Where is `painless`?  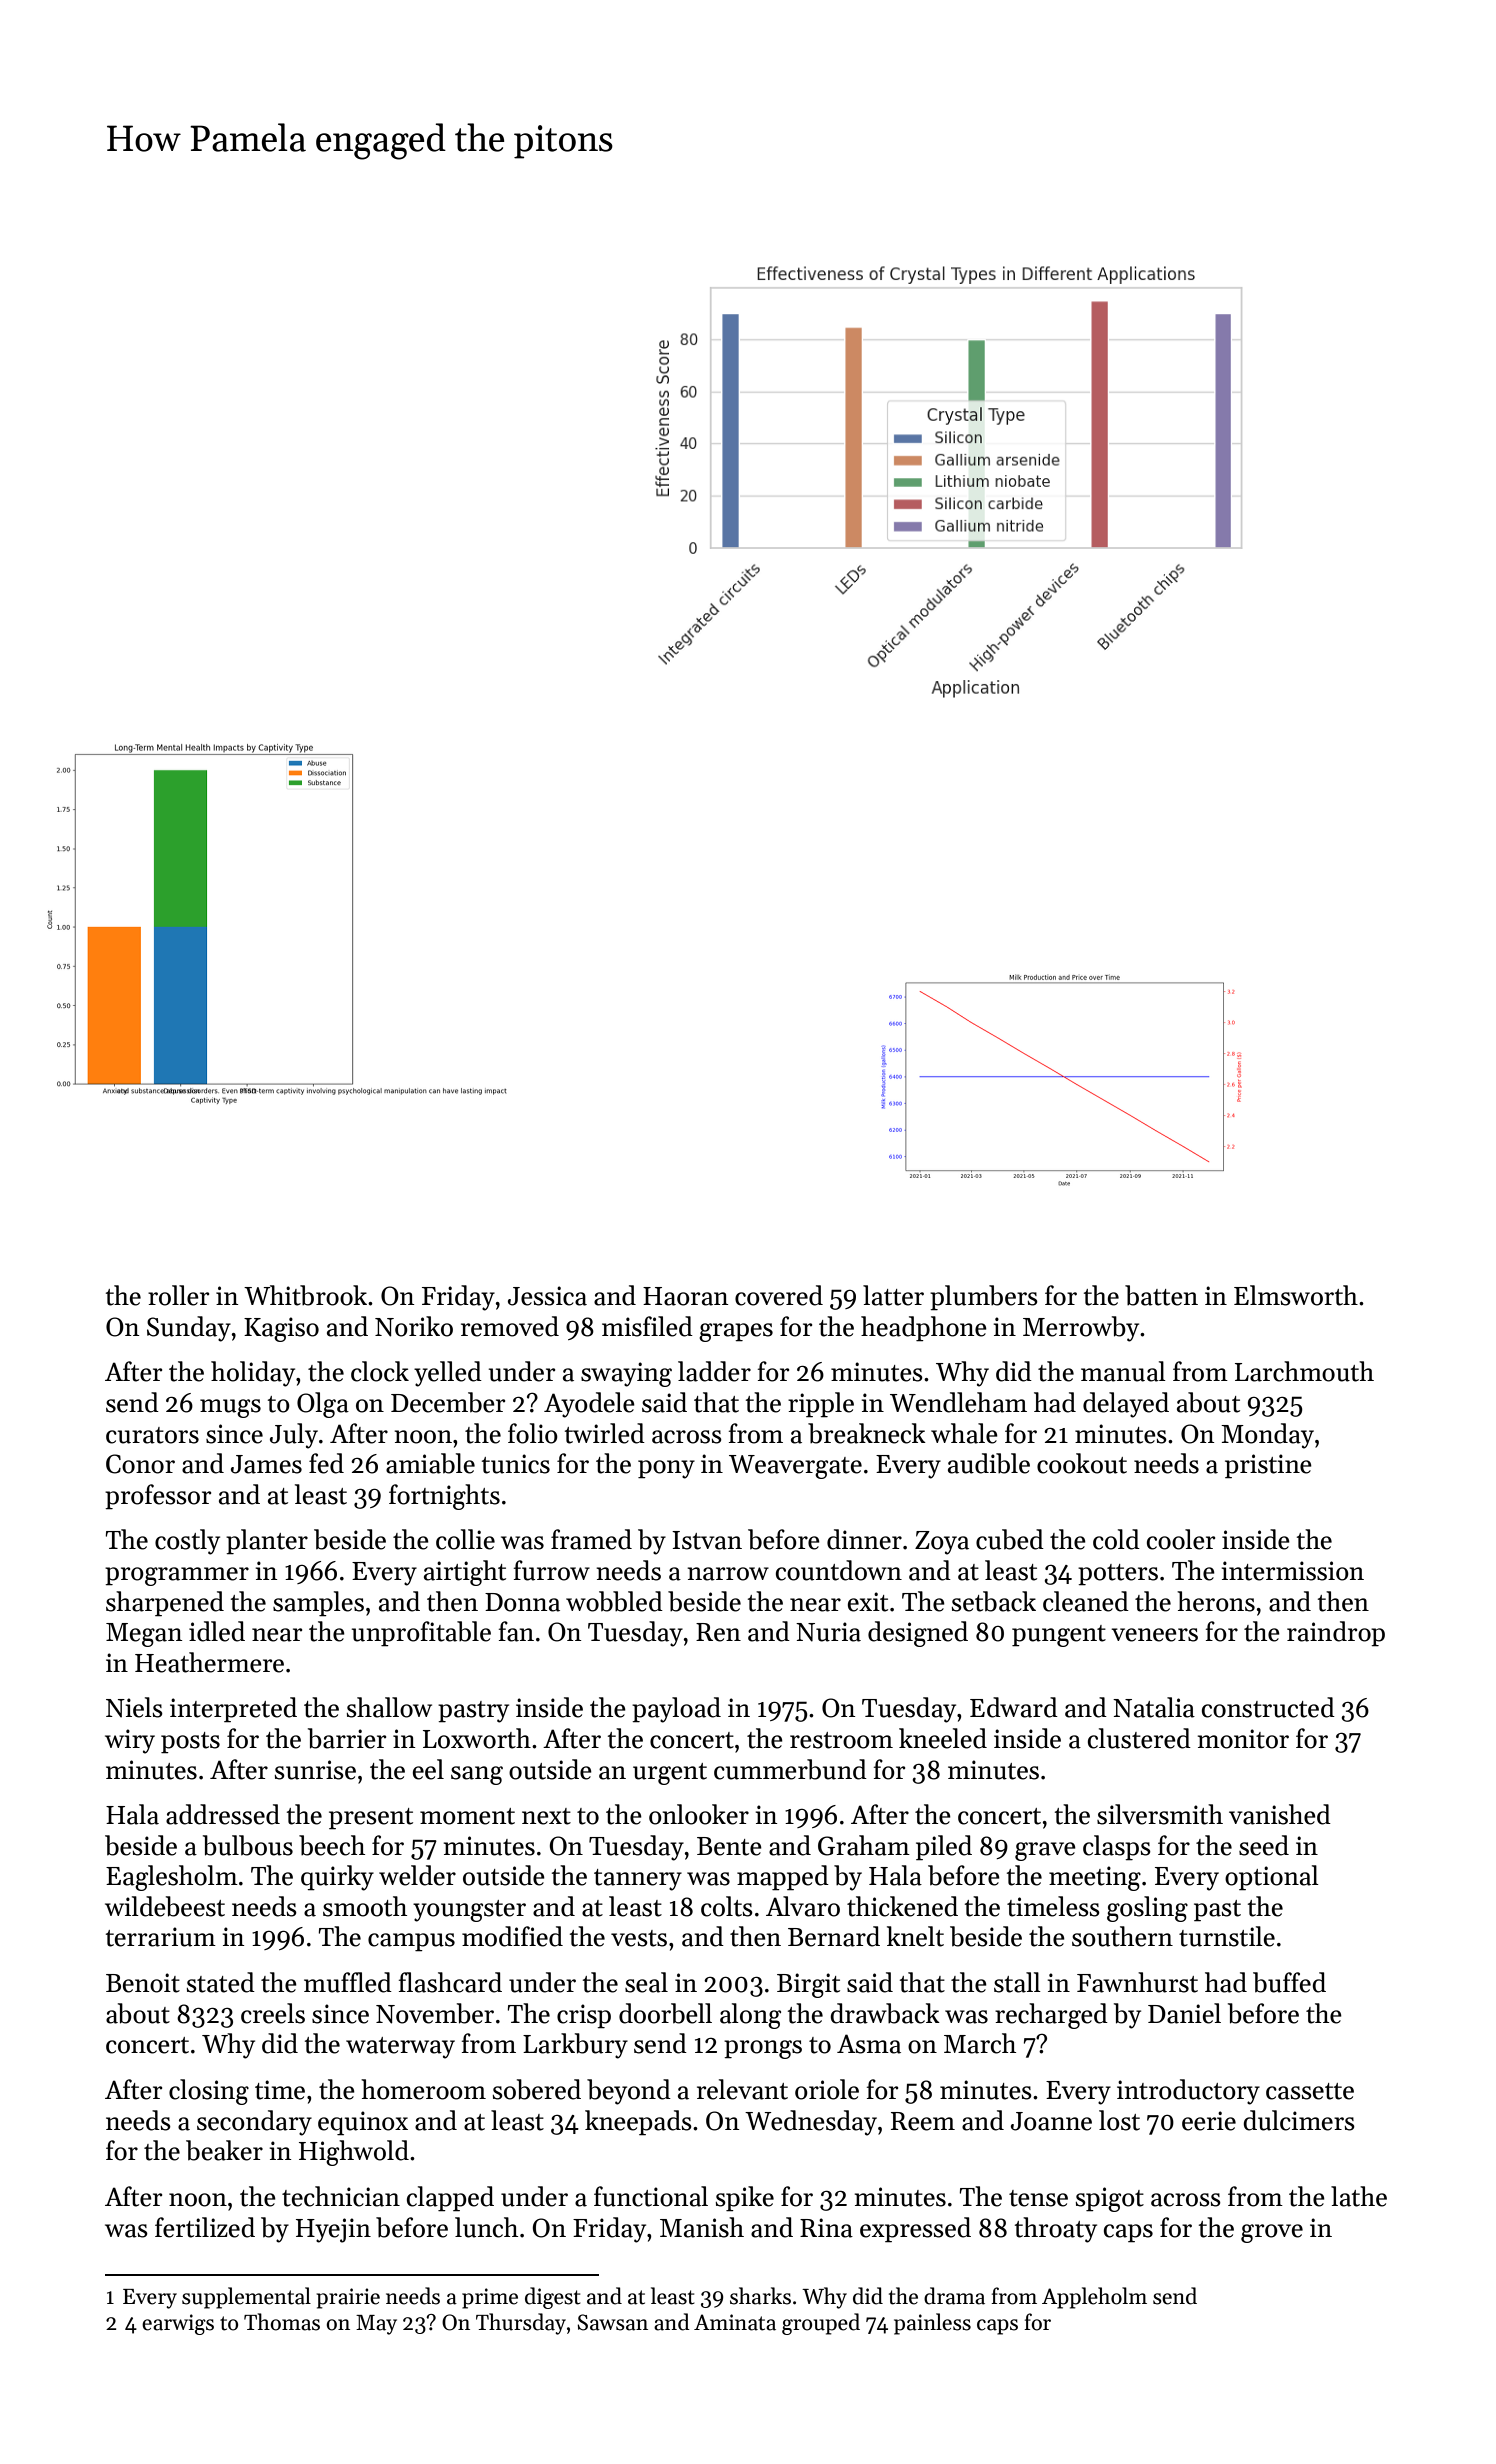
painless is located at coordinates (932, 2324).
